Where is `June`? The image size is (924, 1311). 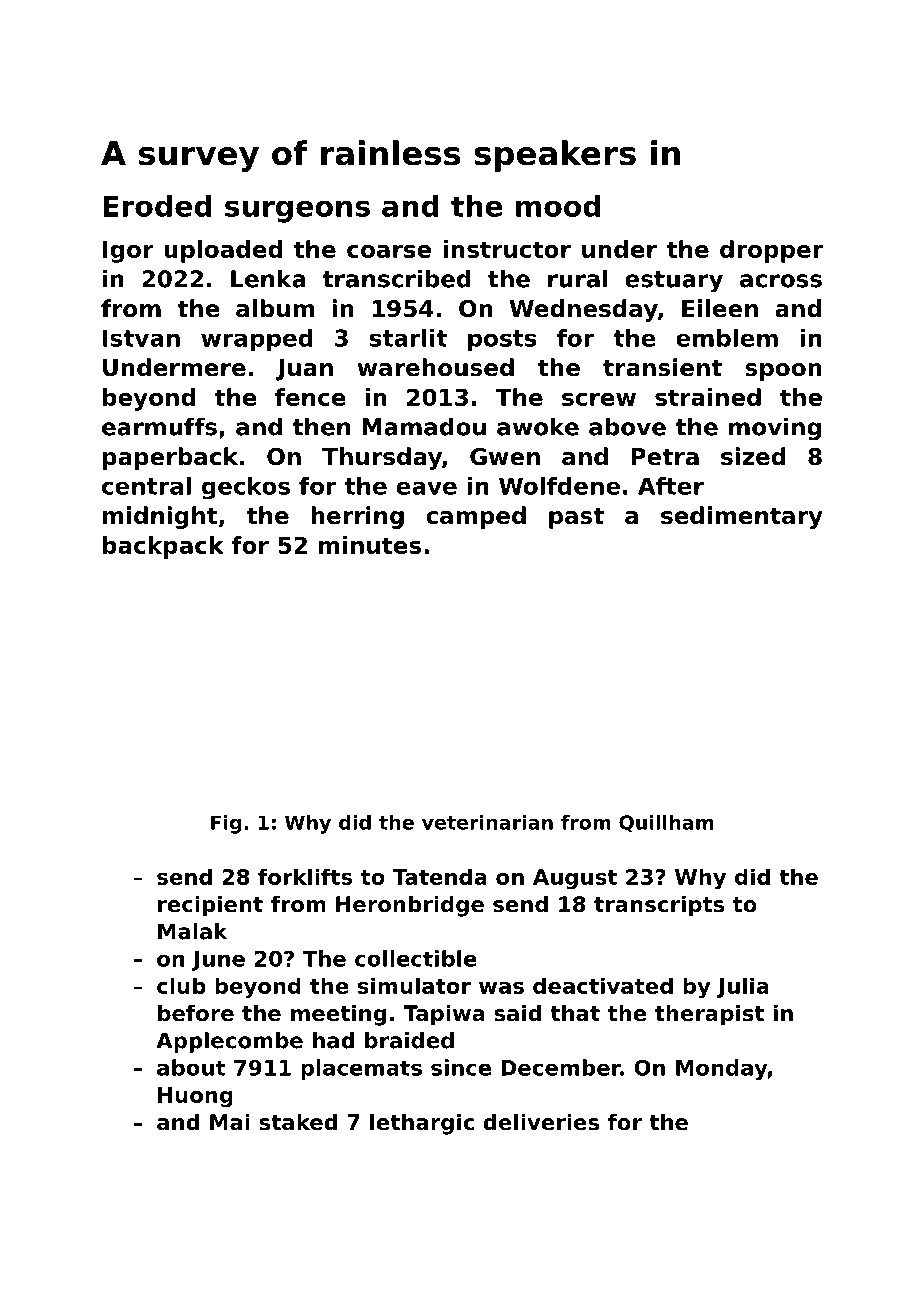 June is located at coordinates (218, 961).
